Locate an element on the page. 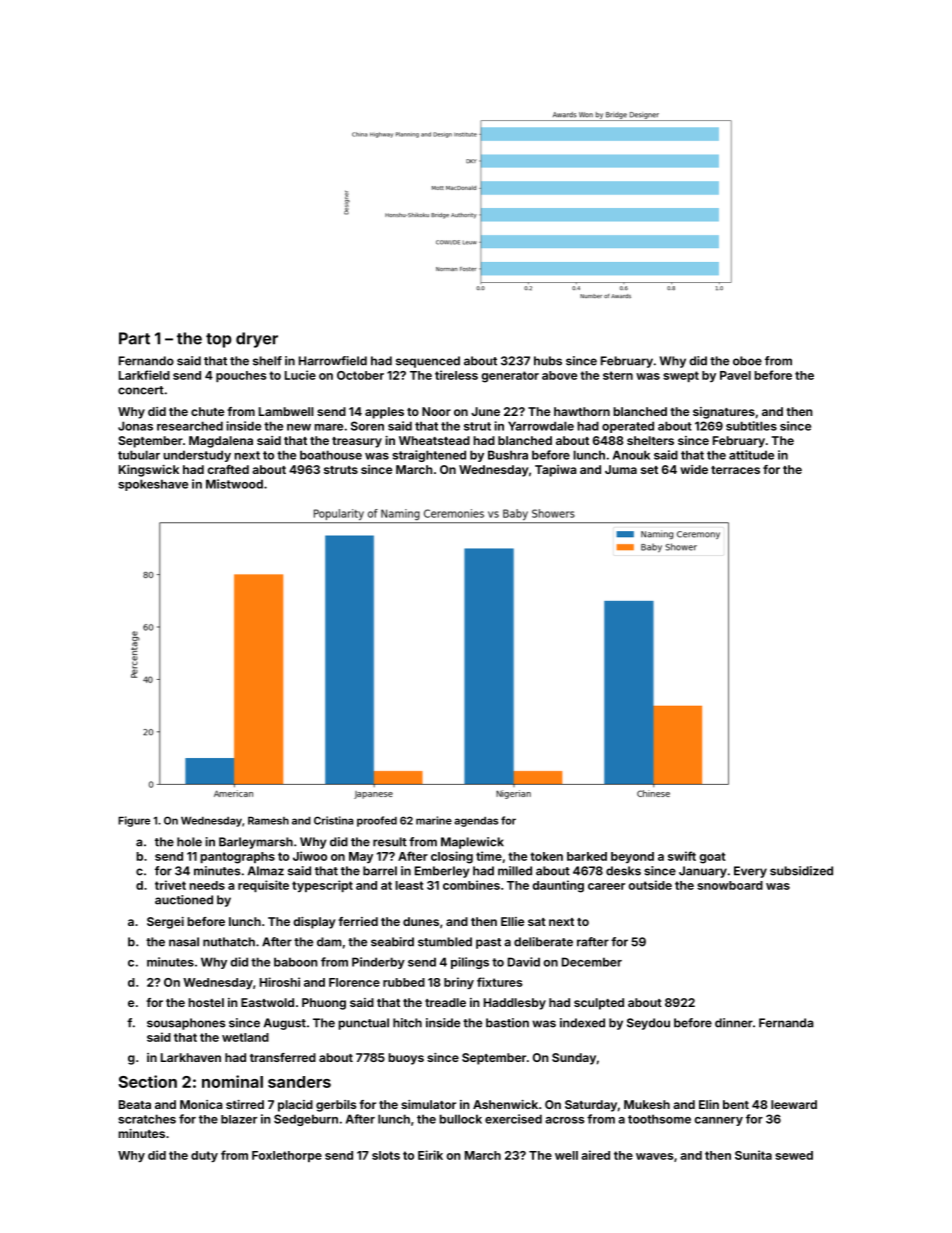 The height and width of the document is (1233, 952). straightened is located at coordinates (429, 456).
